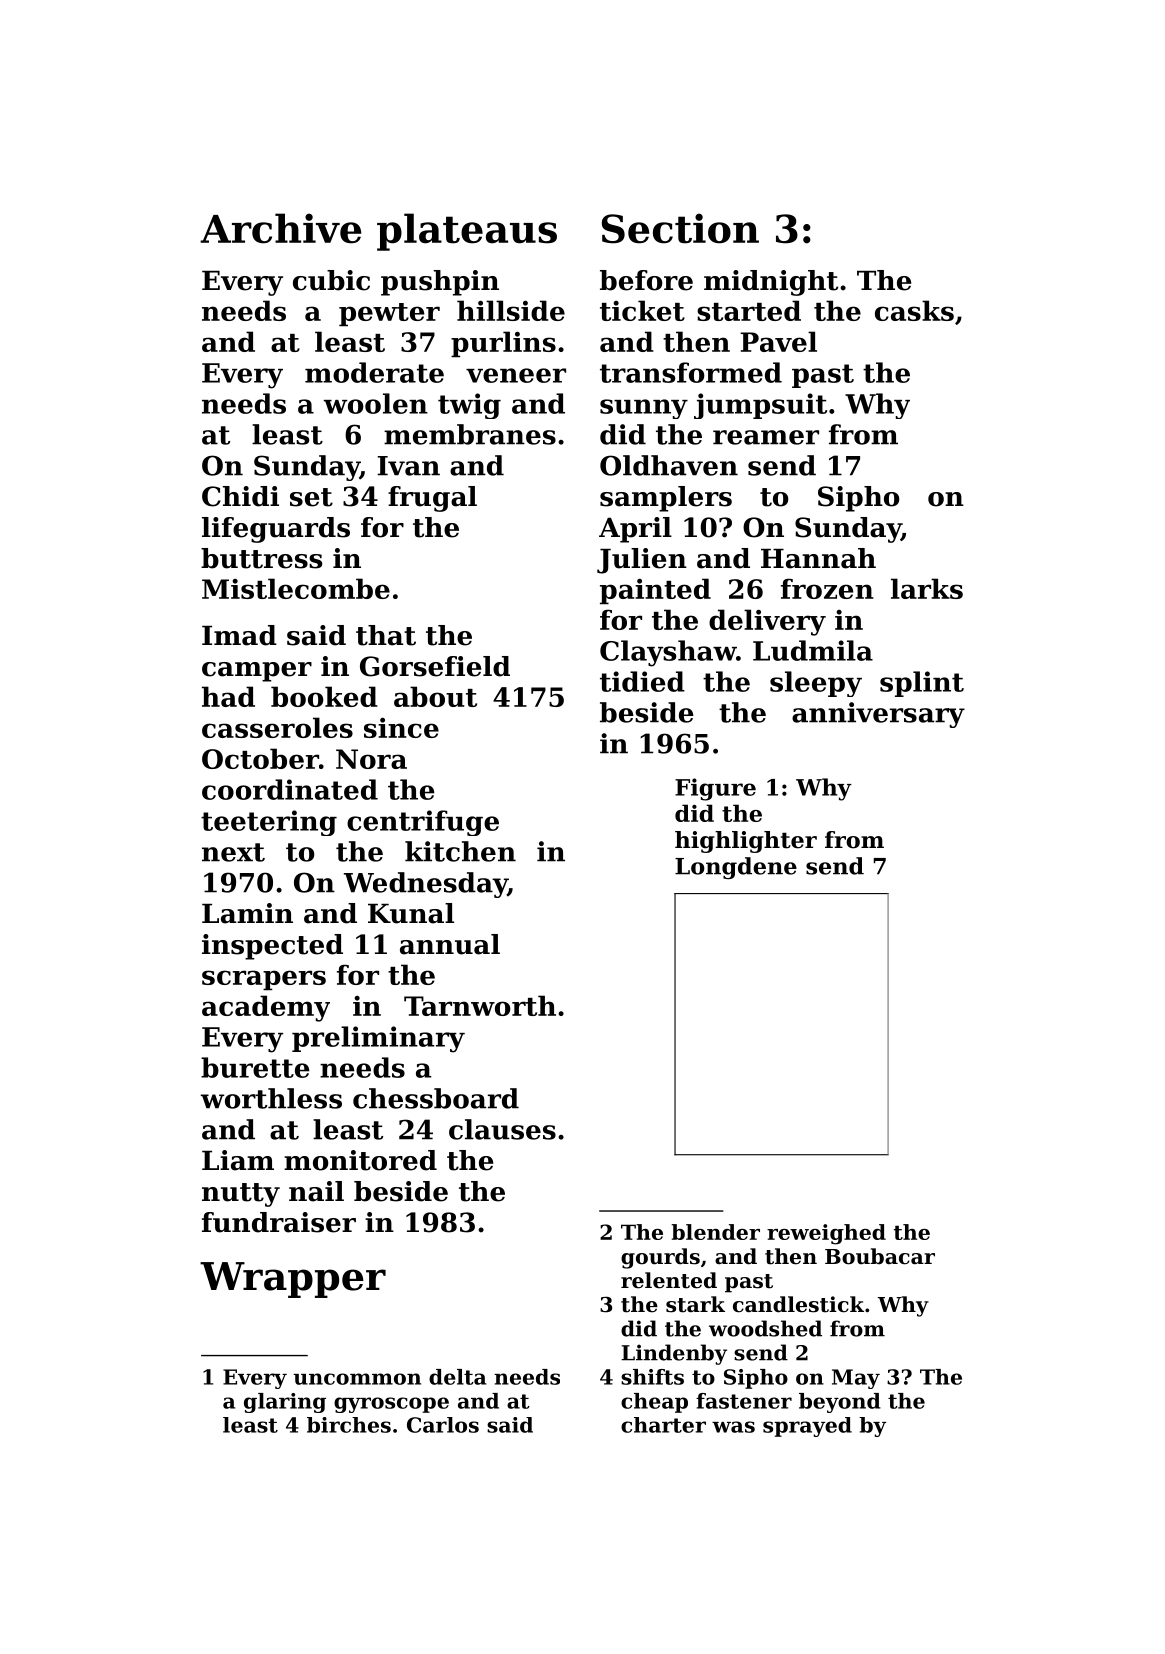  What do you see at coordinates (376, 403) in the screenshot?
I see `woolen` at bounding box center [376, 403].
